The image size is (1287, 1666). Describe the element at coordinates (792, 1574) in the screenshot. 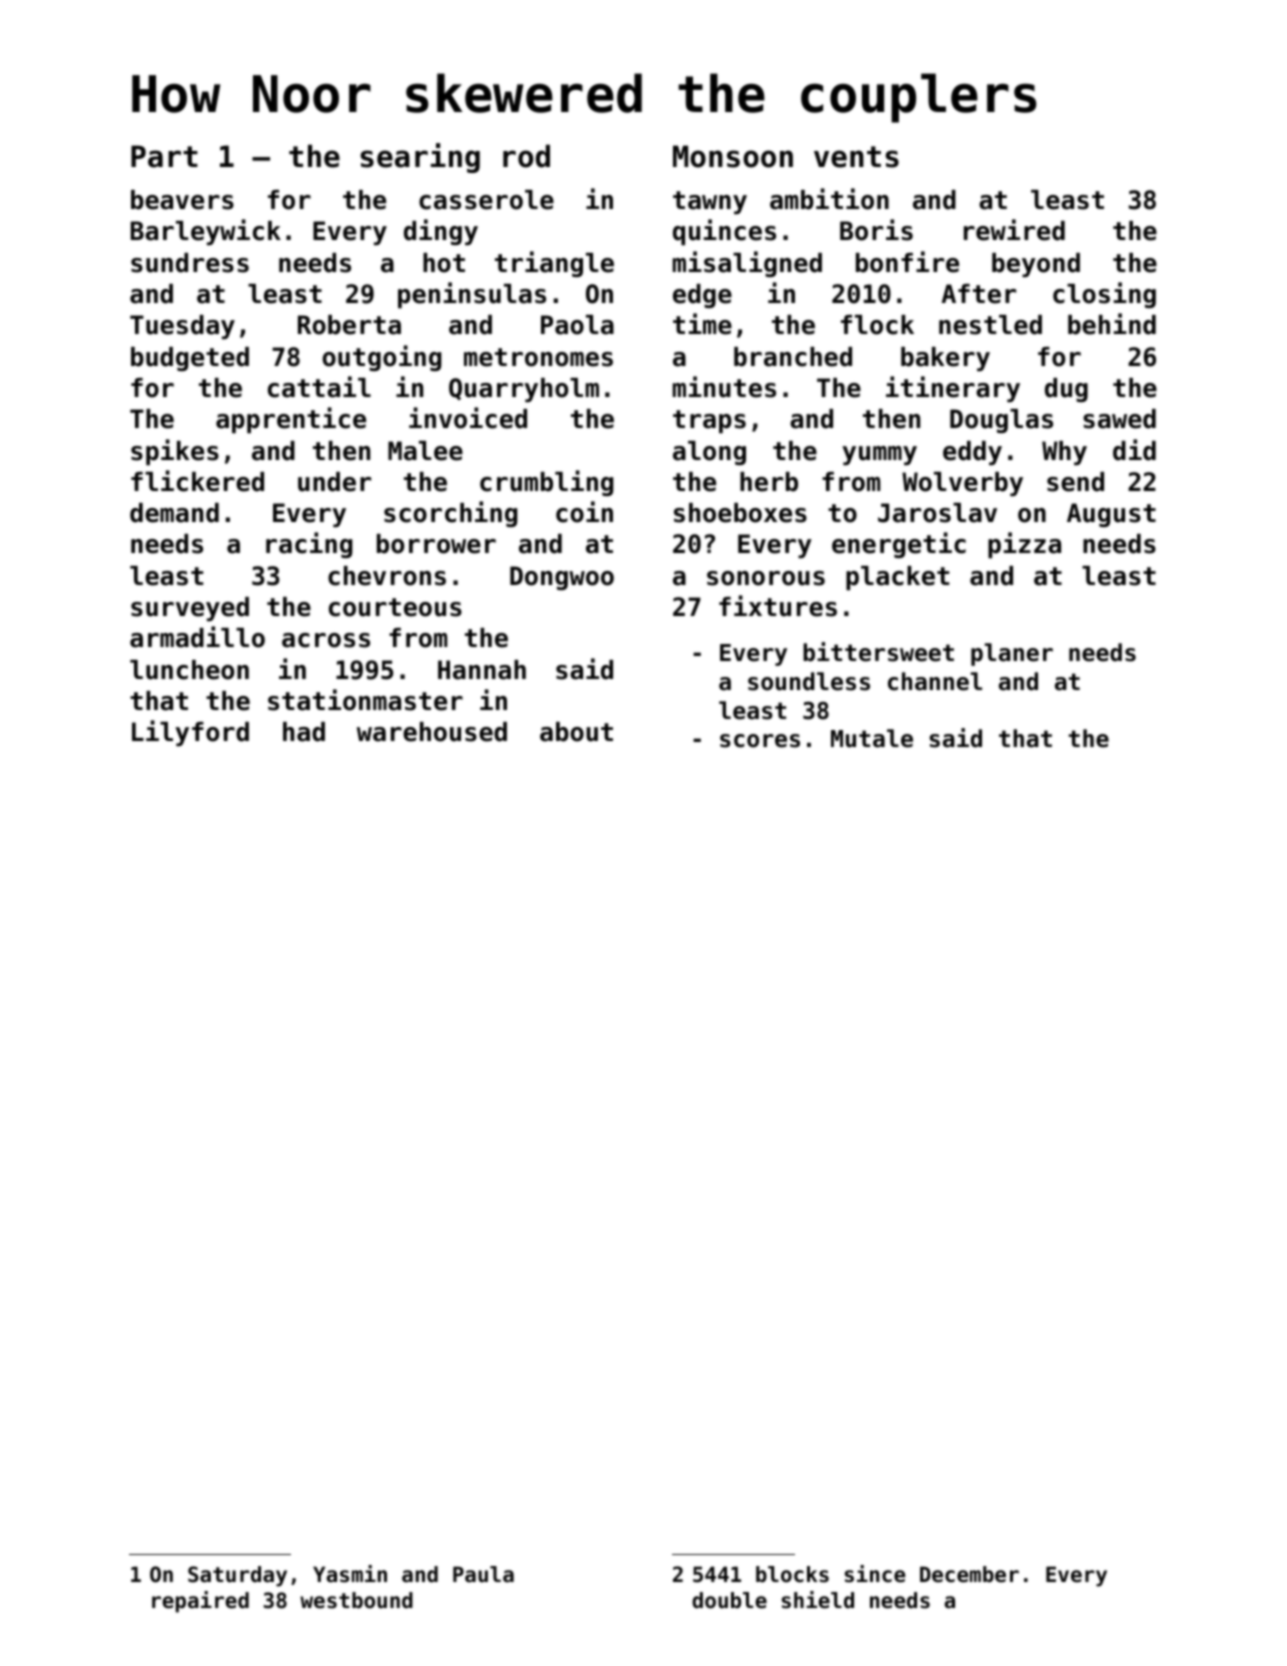

I see `blocks` at that location.
